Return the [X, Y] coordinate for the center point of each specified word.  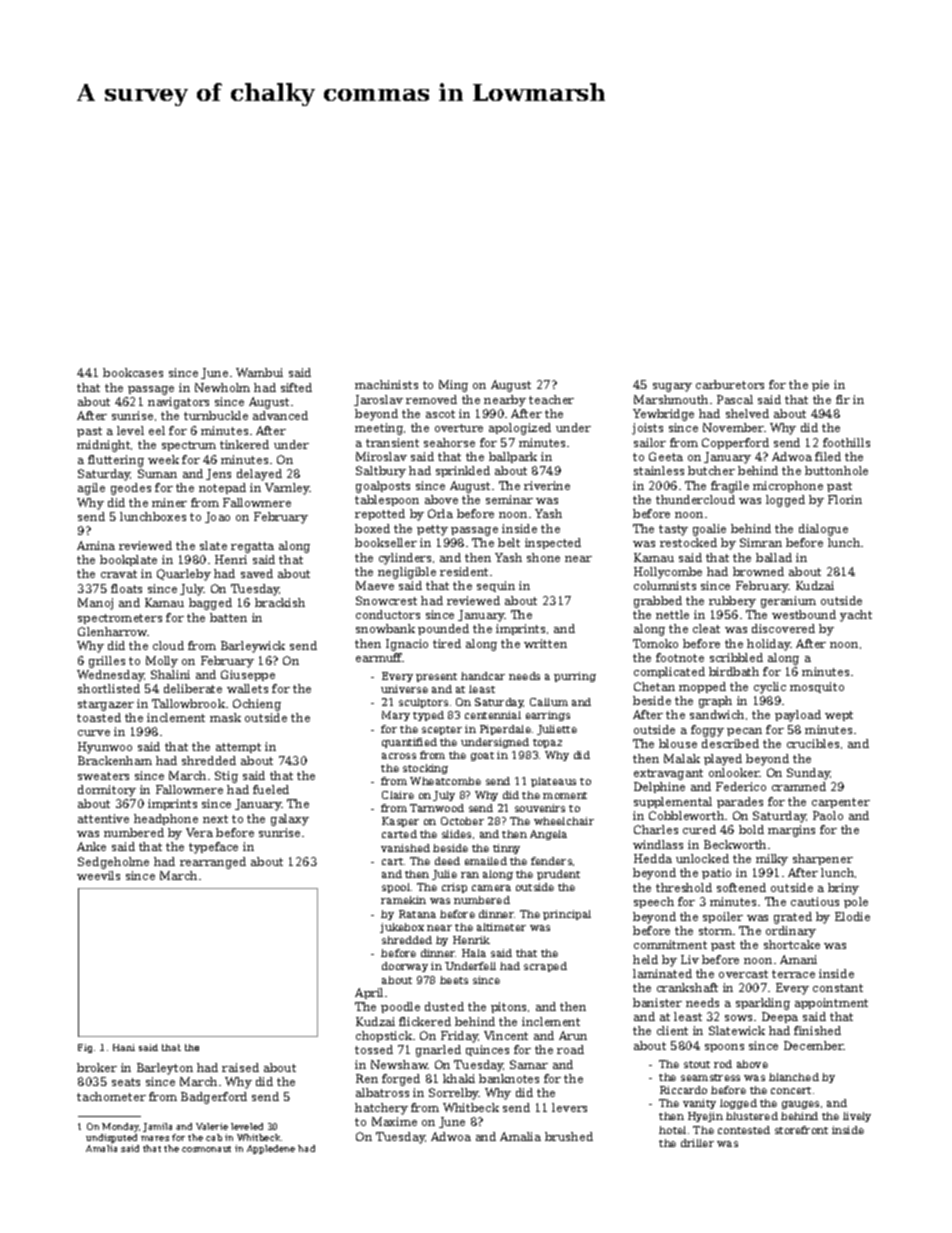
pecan [744, 732]
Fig [85, 1048]
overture [459, 428]
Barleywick [253, 647]
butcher [711, 470]
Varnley [287, 489]
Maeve [375, 585]
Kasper [400, 822]
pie [820, 385]
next [215, 819]
